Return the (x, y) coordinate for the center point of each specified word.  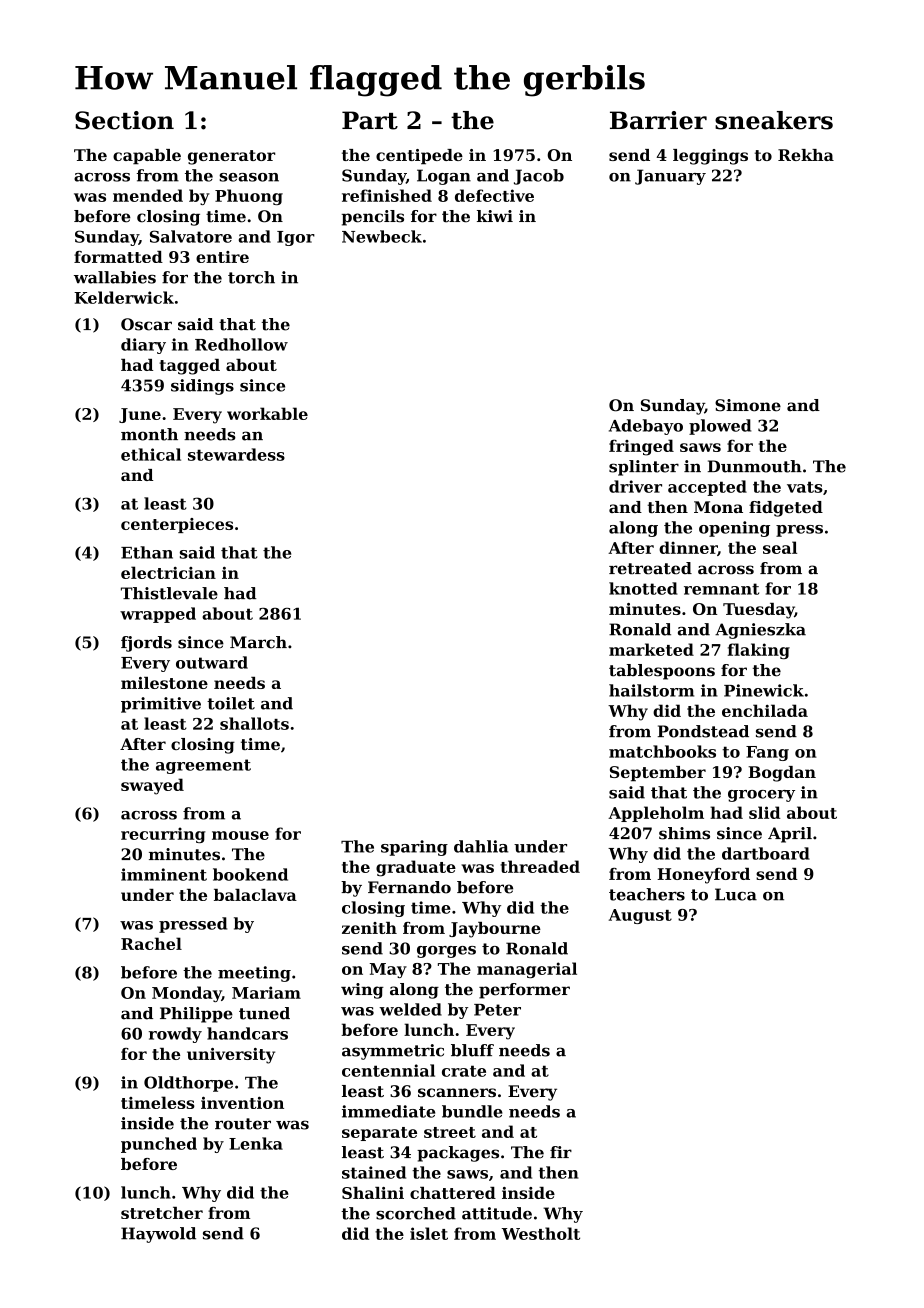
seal (780, 547)
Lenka (256, 1143)
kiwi (495, 216)
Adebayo (646, 427)
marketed (651, 649)
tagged (189, 367)
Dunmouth (755, 466)
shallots (254, 723)
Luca (736, 894)
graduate (416, 868)
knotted (643, 588)
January (670, 177)
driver (635, 486)
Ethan (147, 552)
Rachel (151, 943)
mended (148, 195)
